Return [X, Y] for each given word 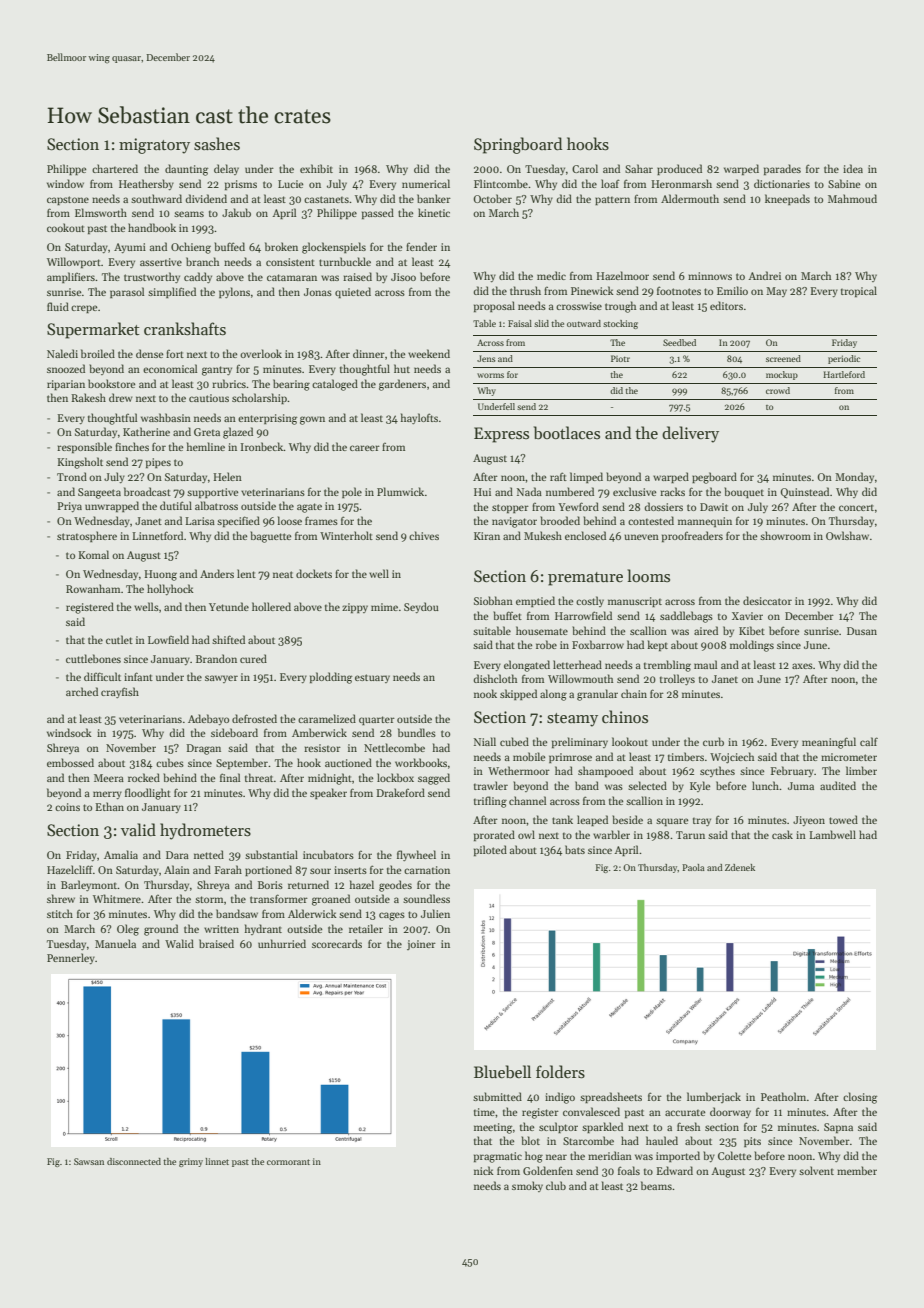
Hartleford [844, 374]
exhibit [316, 168]
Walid [179, 943]
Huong [160, 575]
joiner [421, 945]
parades [782, 169]
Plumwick [400, 491]
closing [860, 1098]
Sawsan [89, 1161]
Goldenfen [548, 1170]
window [65, 183]
